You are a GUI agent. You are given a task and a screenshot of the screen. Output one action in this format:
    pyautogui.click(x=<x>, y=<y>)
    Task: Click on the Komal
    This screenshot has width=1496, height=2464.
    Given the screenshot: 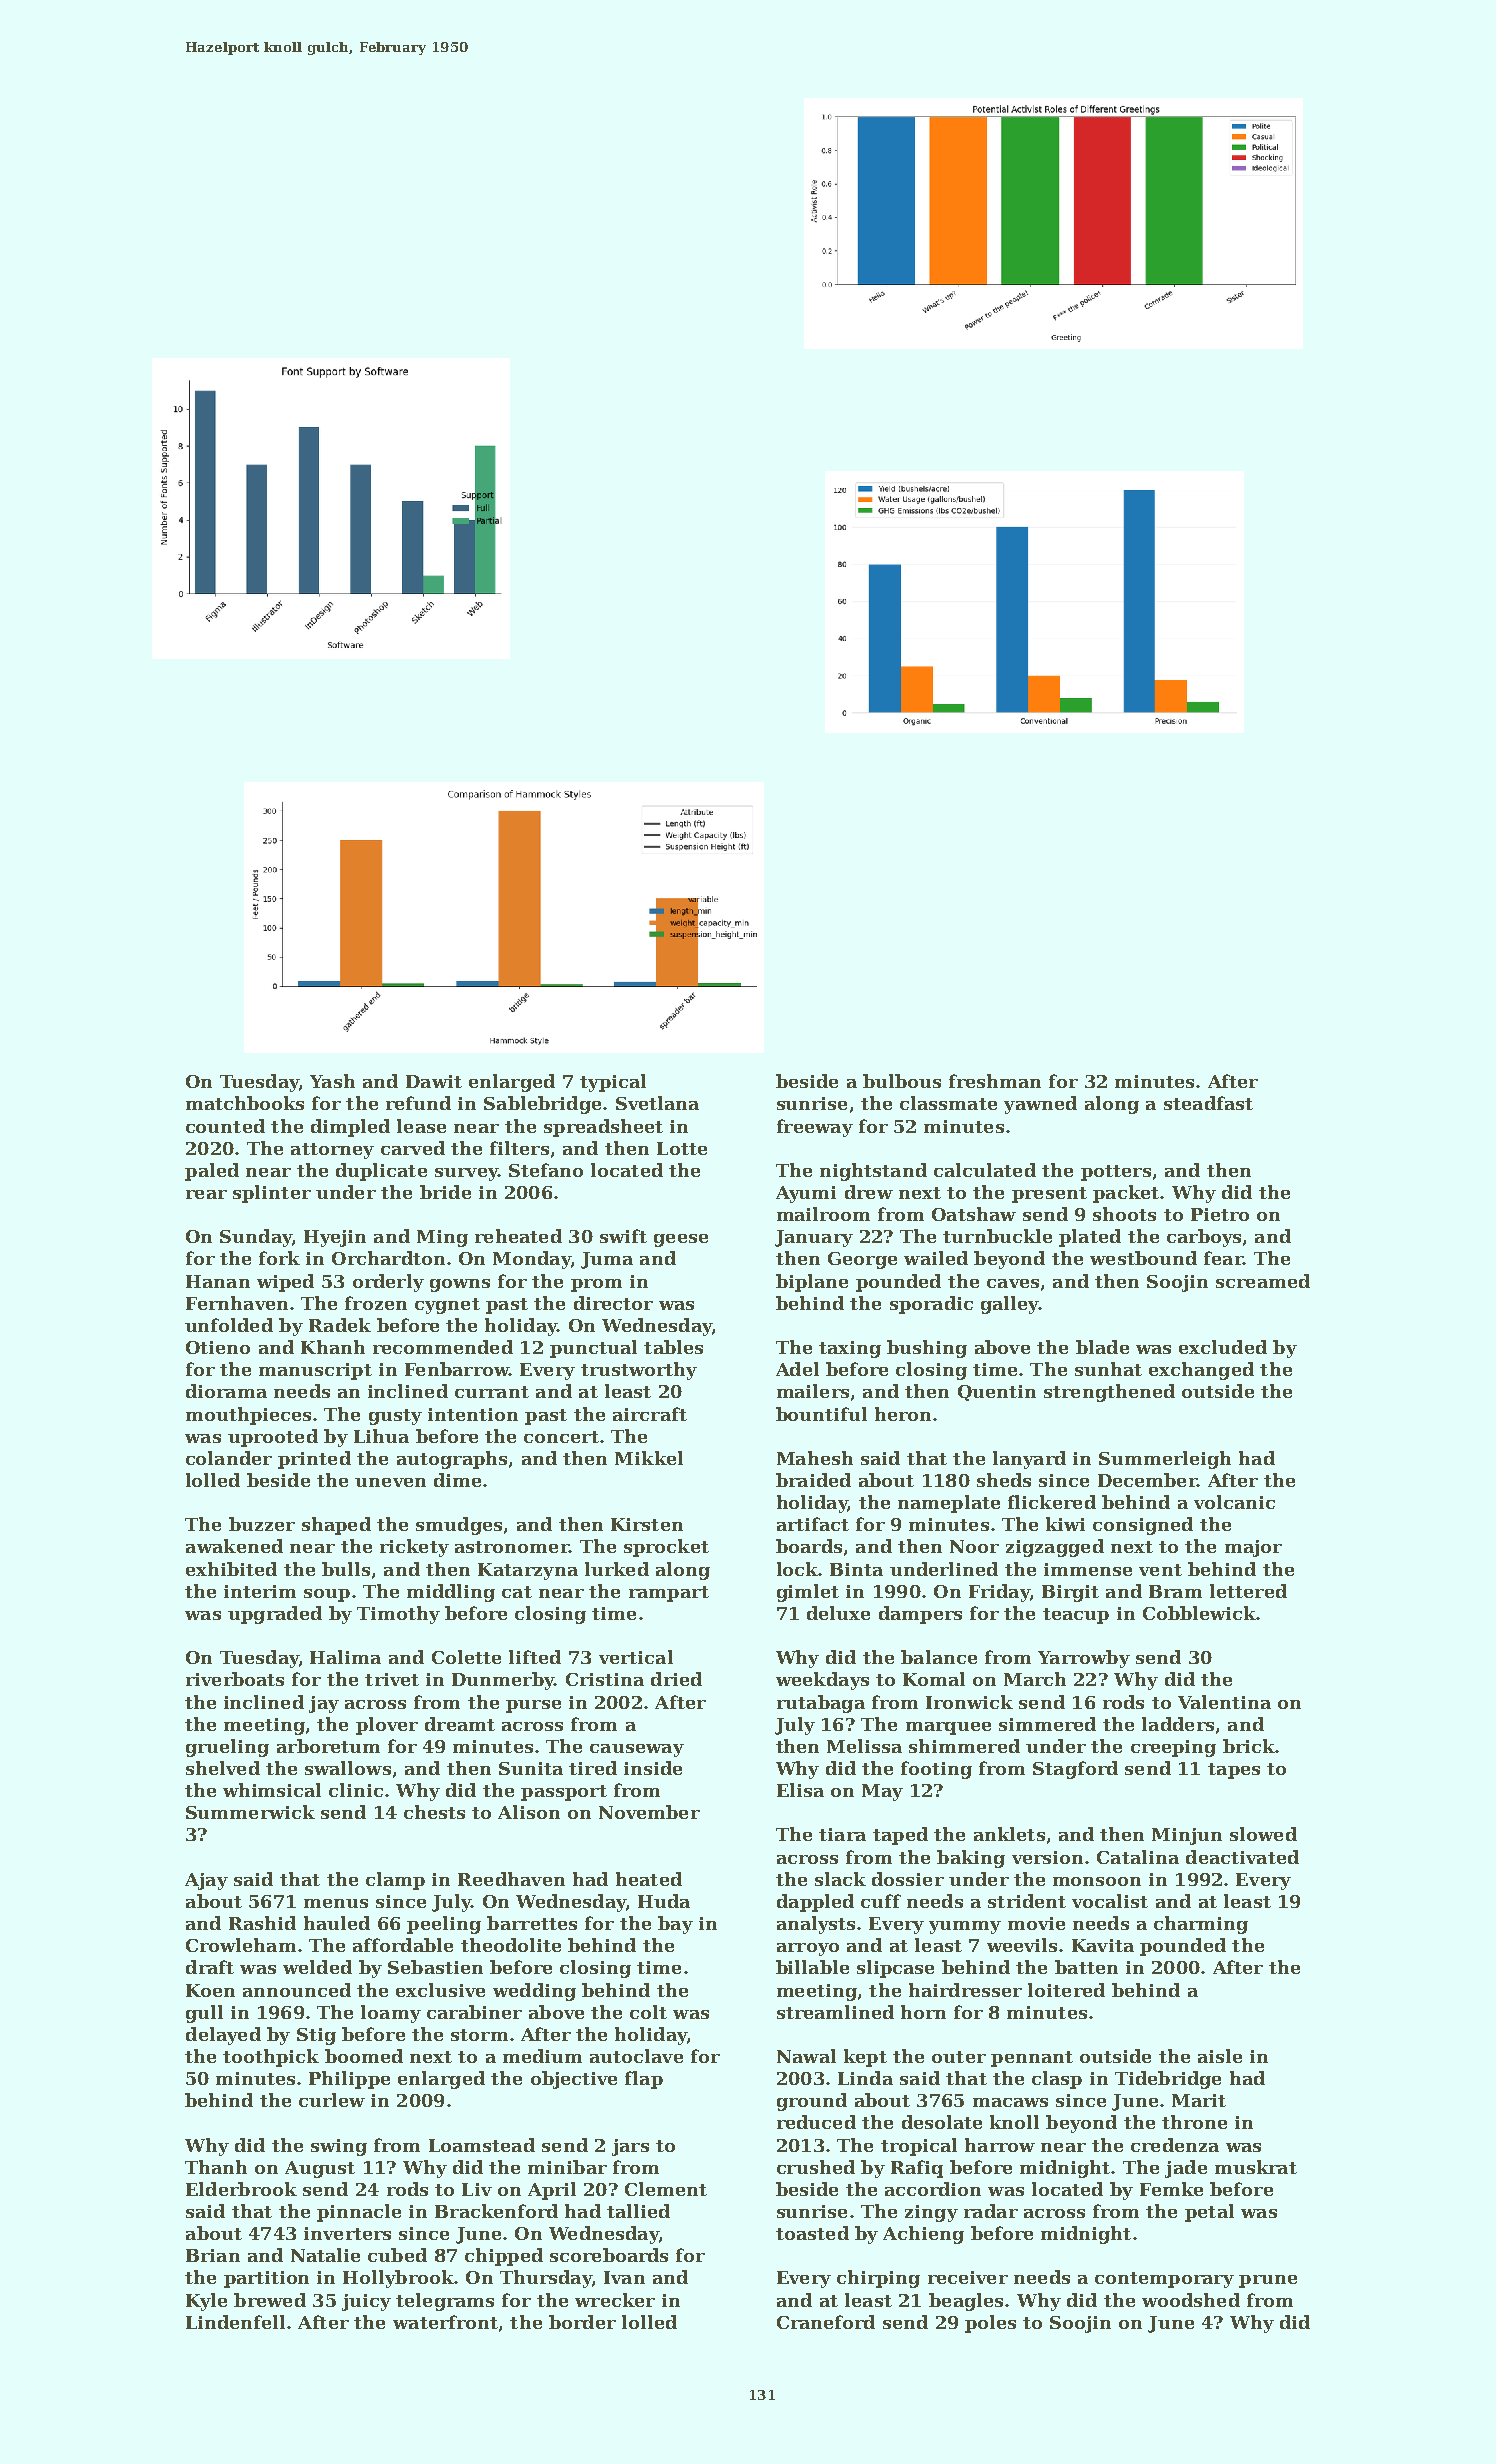 What is the action you would take?
    pyautogui.click(x=934, y=1679)
